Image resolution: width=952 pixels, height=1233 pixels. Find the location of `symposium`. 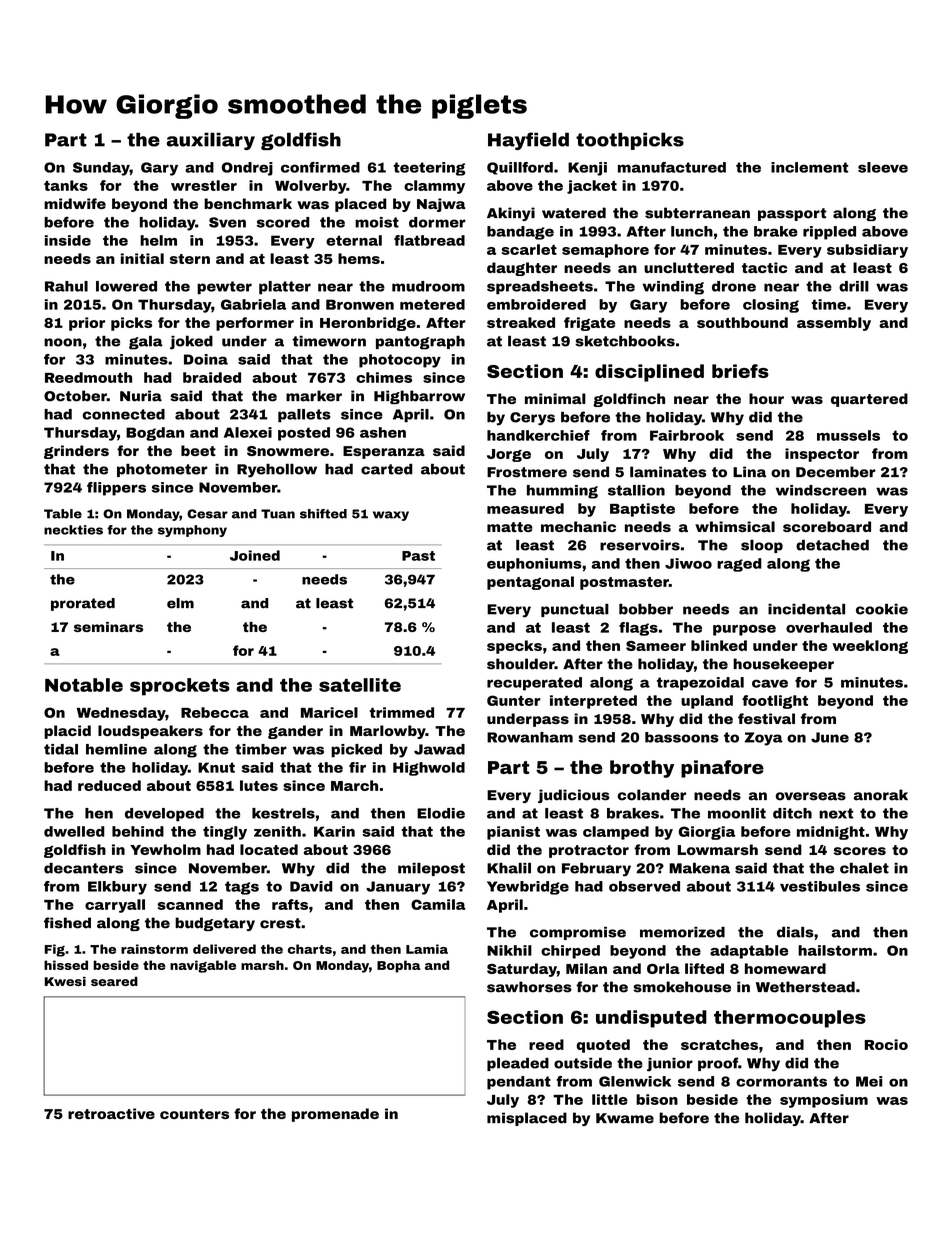

symposium is located at coordinates (824, 1101).
